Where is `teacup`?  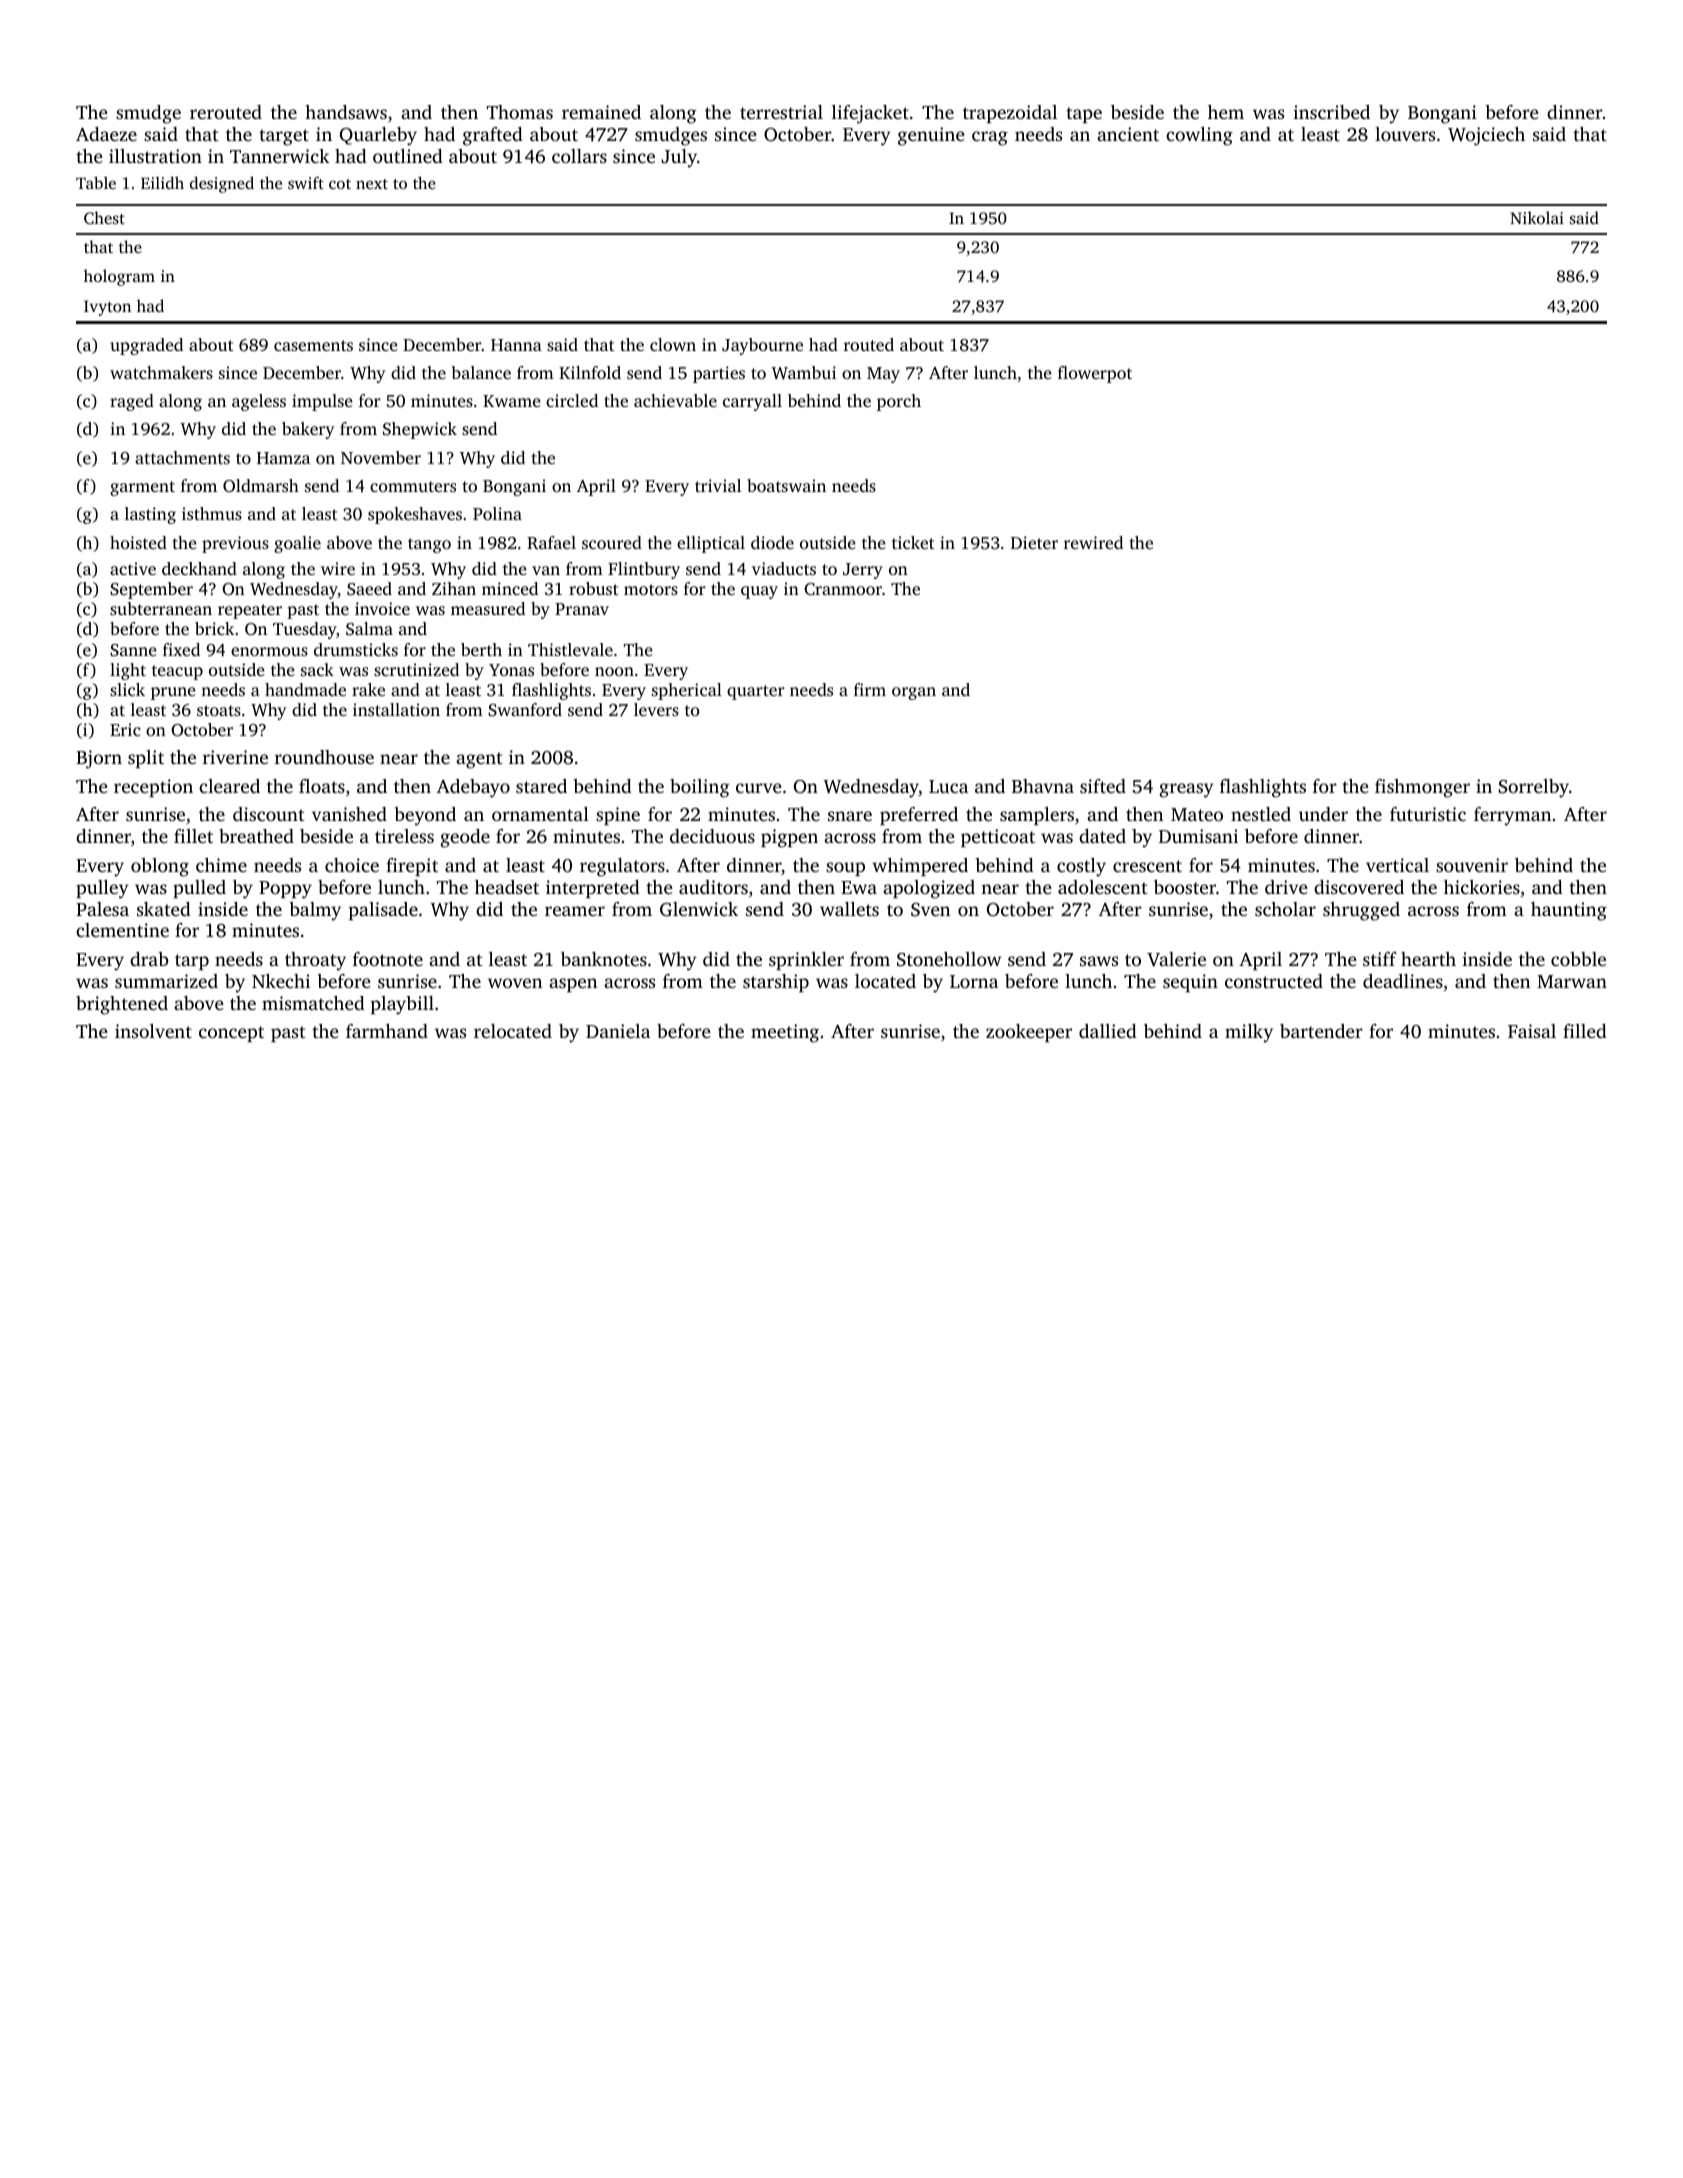 teacup is located at coordinates (177, 672).
